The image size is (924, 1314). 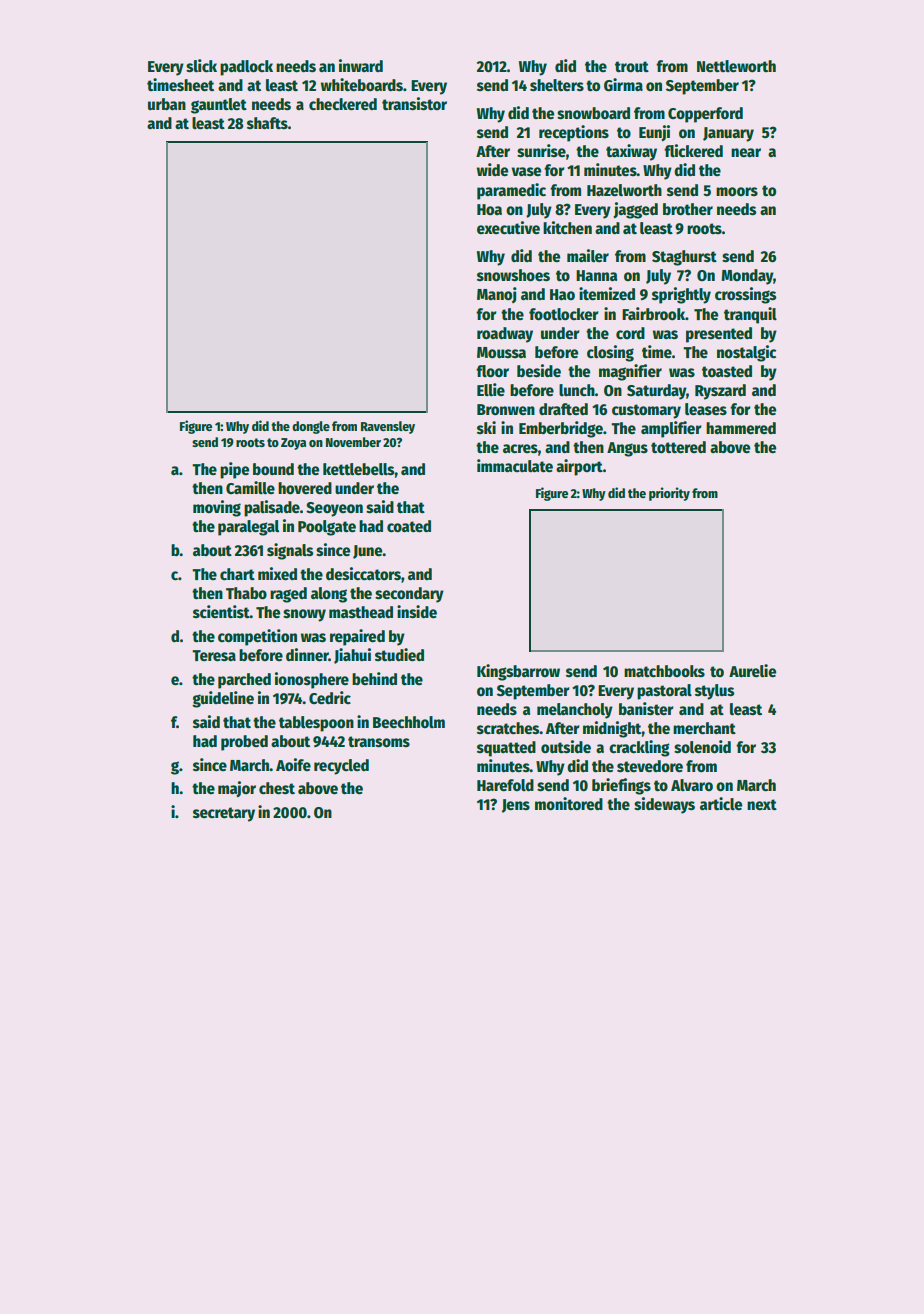 I want to click on scientist, so click(x=221, y=611).
